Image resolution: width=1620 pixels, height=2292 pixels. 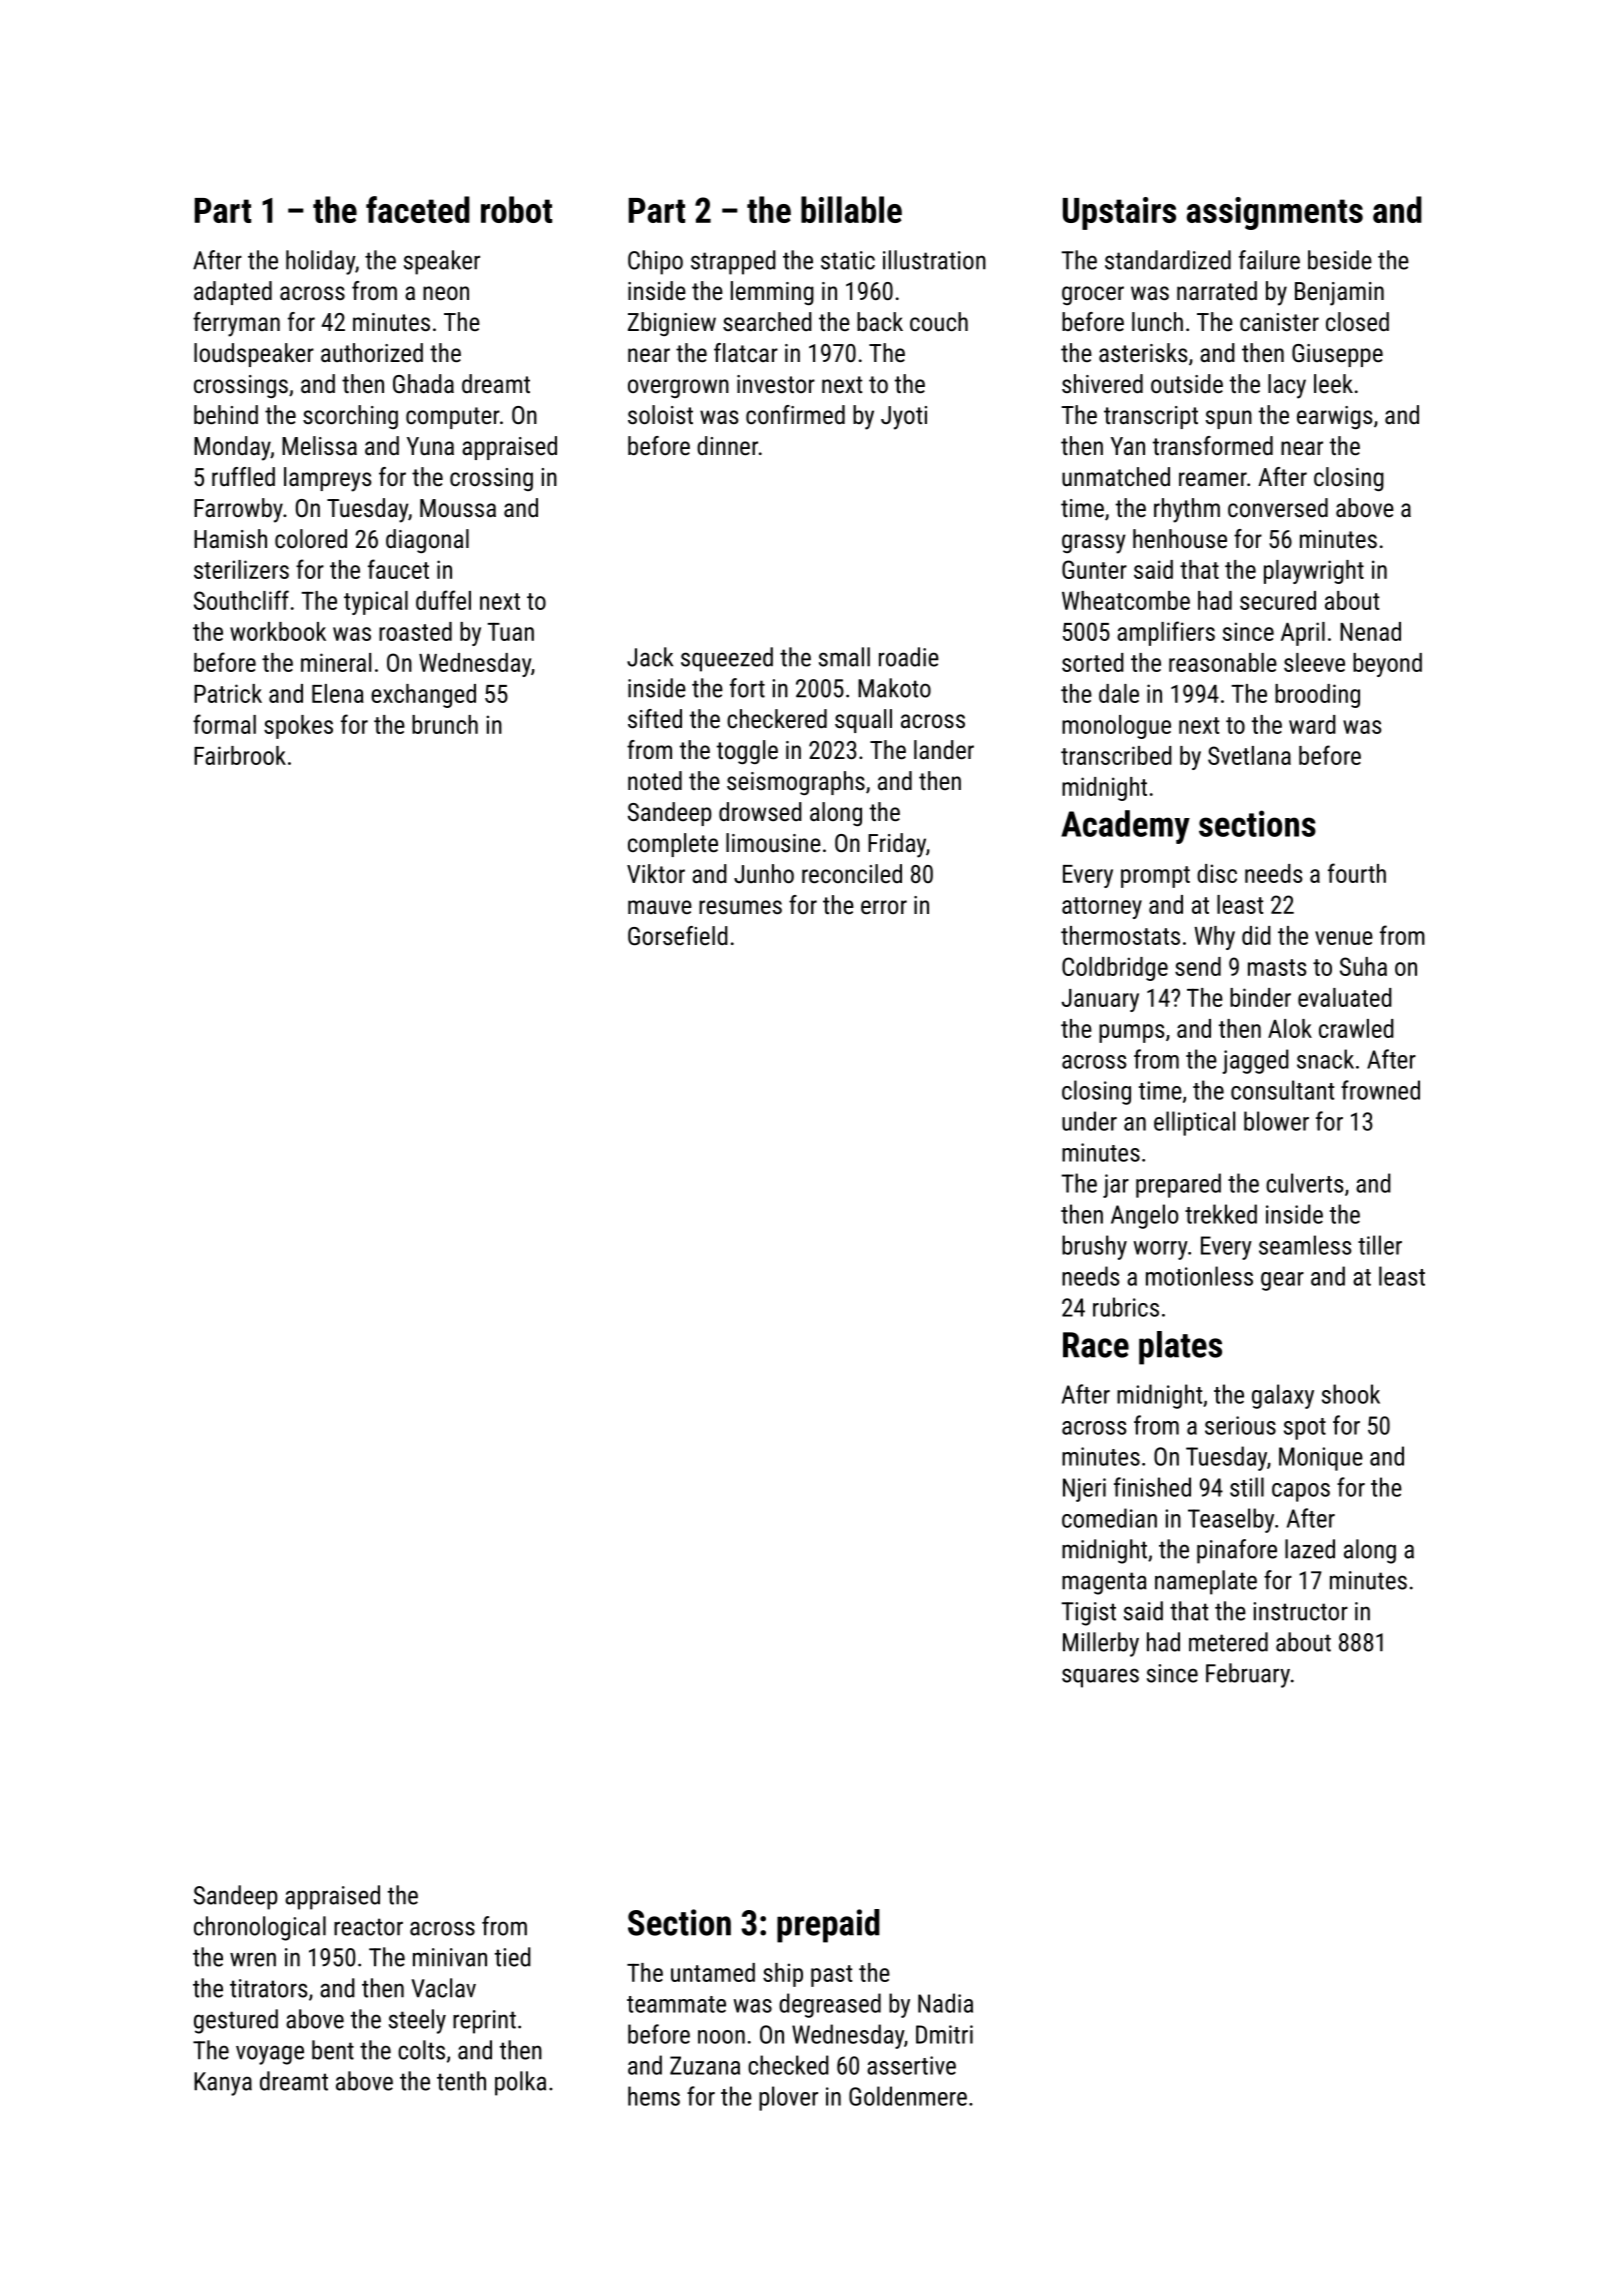 What do you see at coordinates (1340, 260) in the document?
I see `beside` at bounding box center [1340, 260].
